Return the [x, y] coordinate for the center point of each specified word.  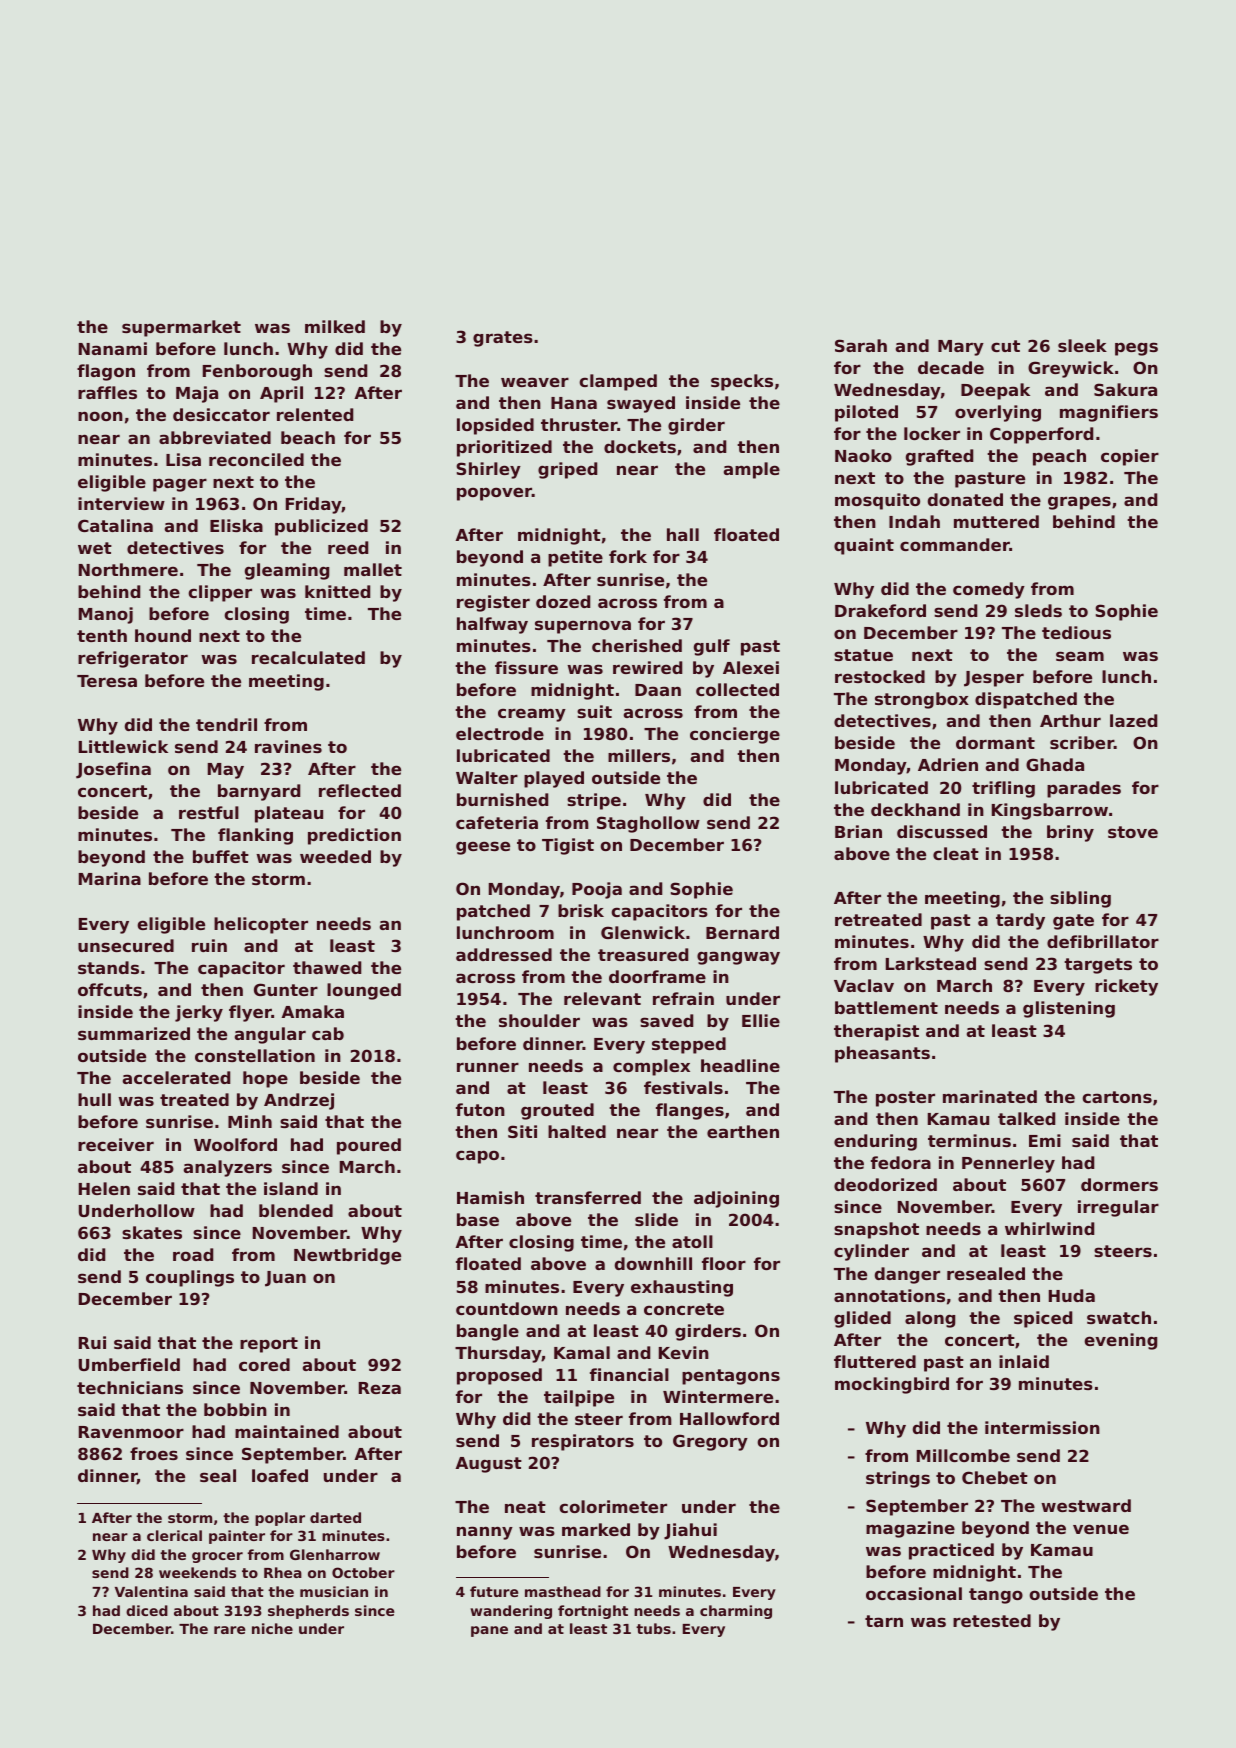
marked [596, 1529]
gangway [738, 958]
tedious [1076, 632]
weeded [335, 856]
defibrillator [1103, 941]
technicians [130, 1387]
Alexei [751, 667]
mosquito [877, 501]
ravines [288, 746]
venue [1101, 1529]
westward [1086, 1505]
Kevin [684, 1352]
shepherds [308, 1612]
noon [100, 416]
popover [494, 494]
